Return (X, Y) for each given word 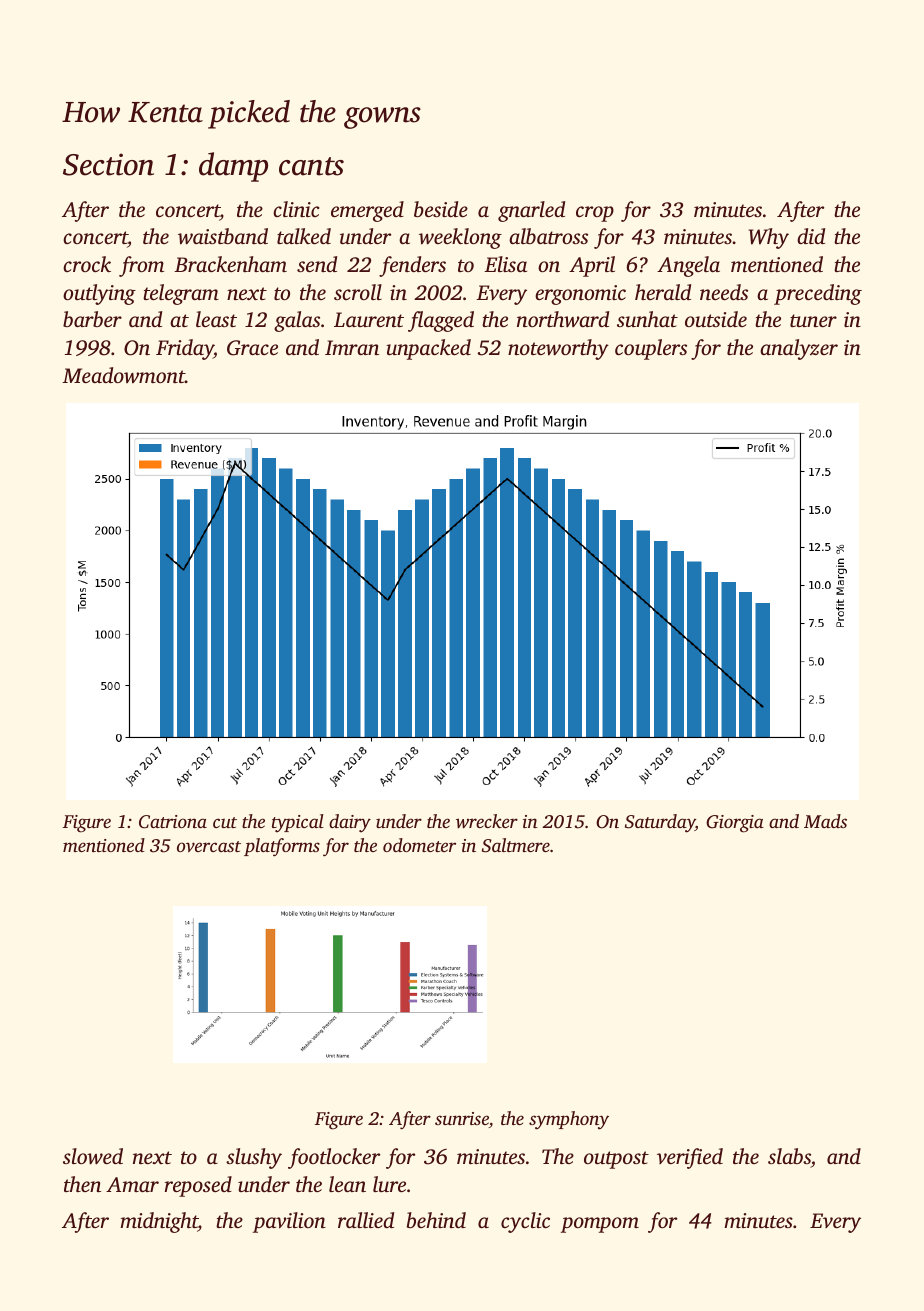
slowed (93, 1156)
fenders (412, 266)
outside (716, 319)
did (811, 236)
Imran (352, 347)
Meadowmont (123, 375)
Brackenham (230, 264)
